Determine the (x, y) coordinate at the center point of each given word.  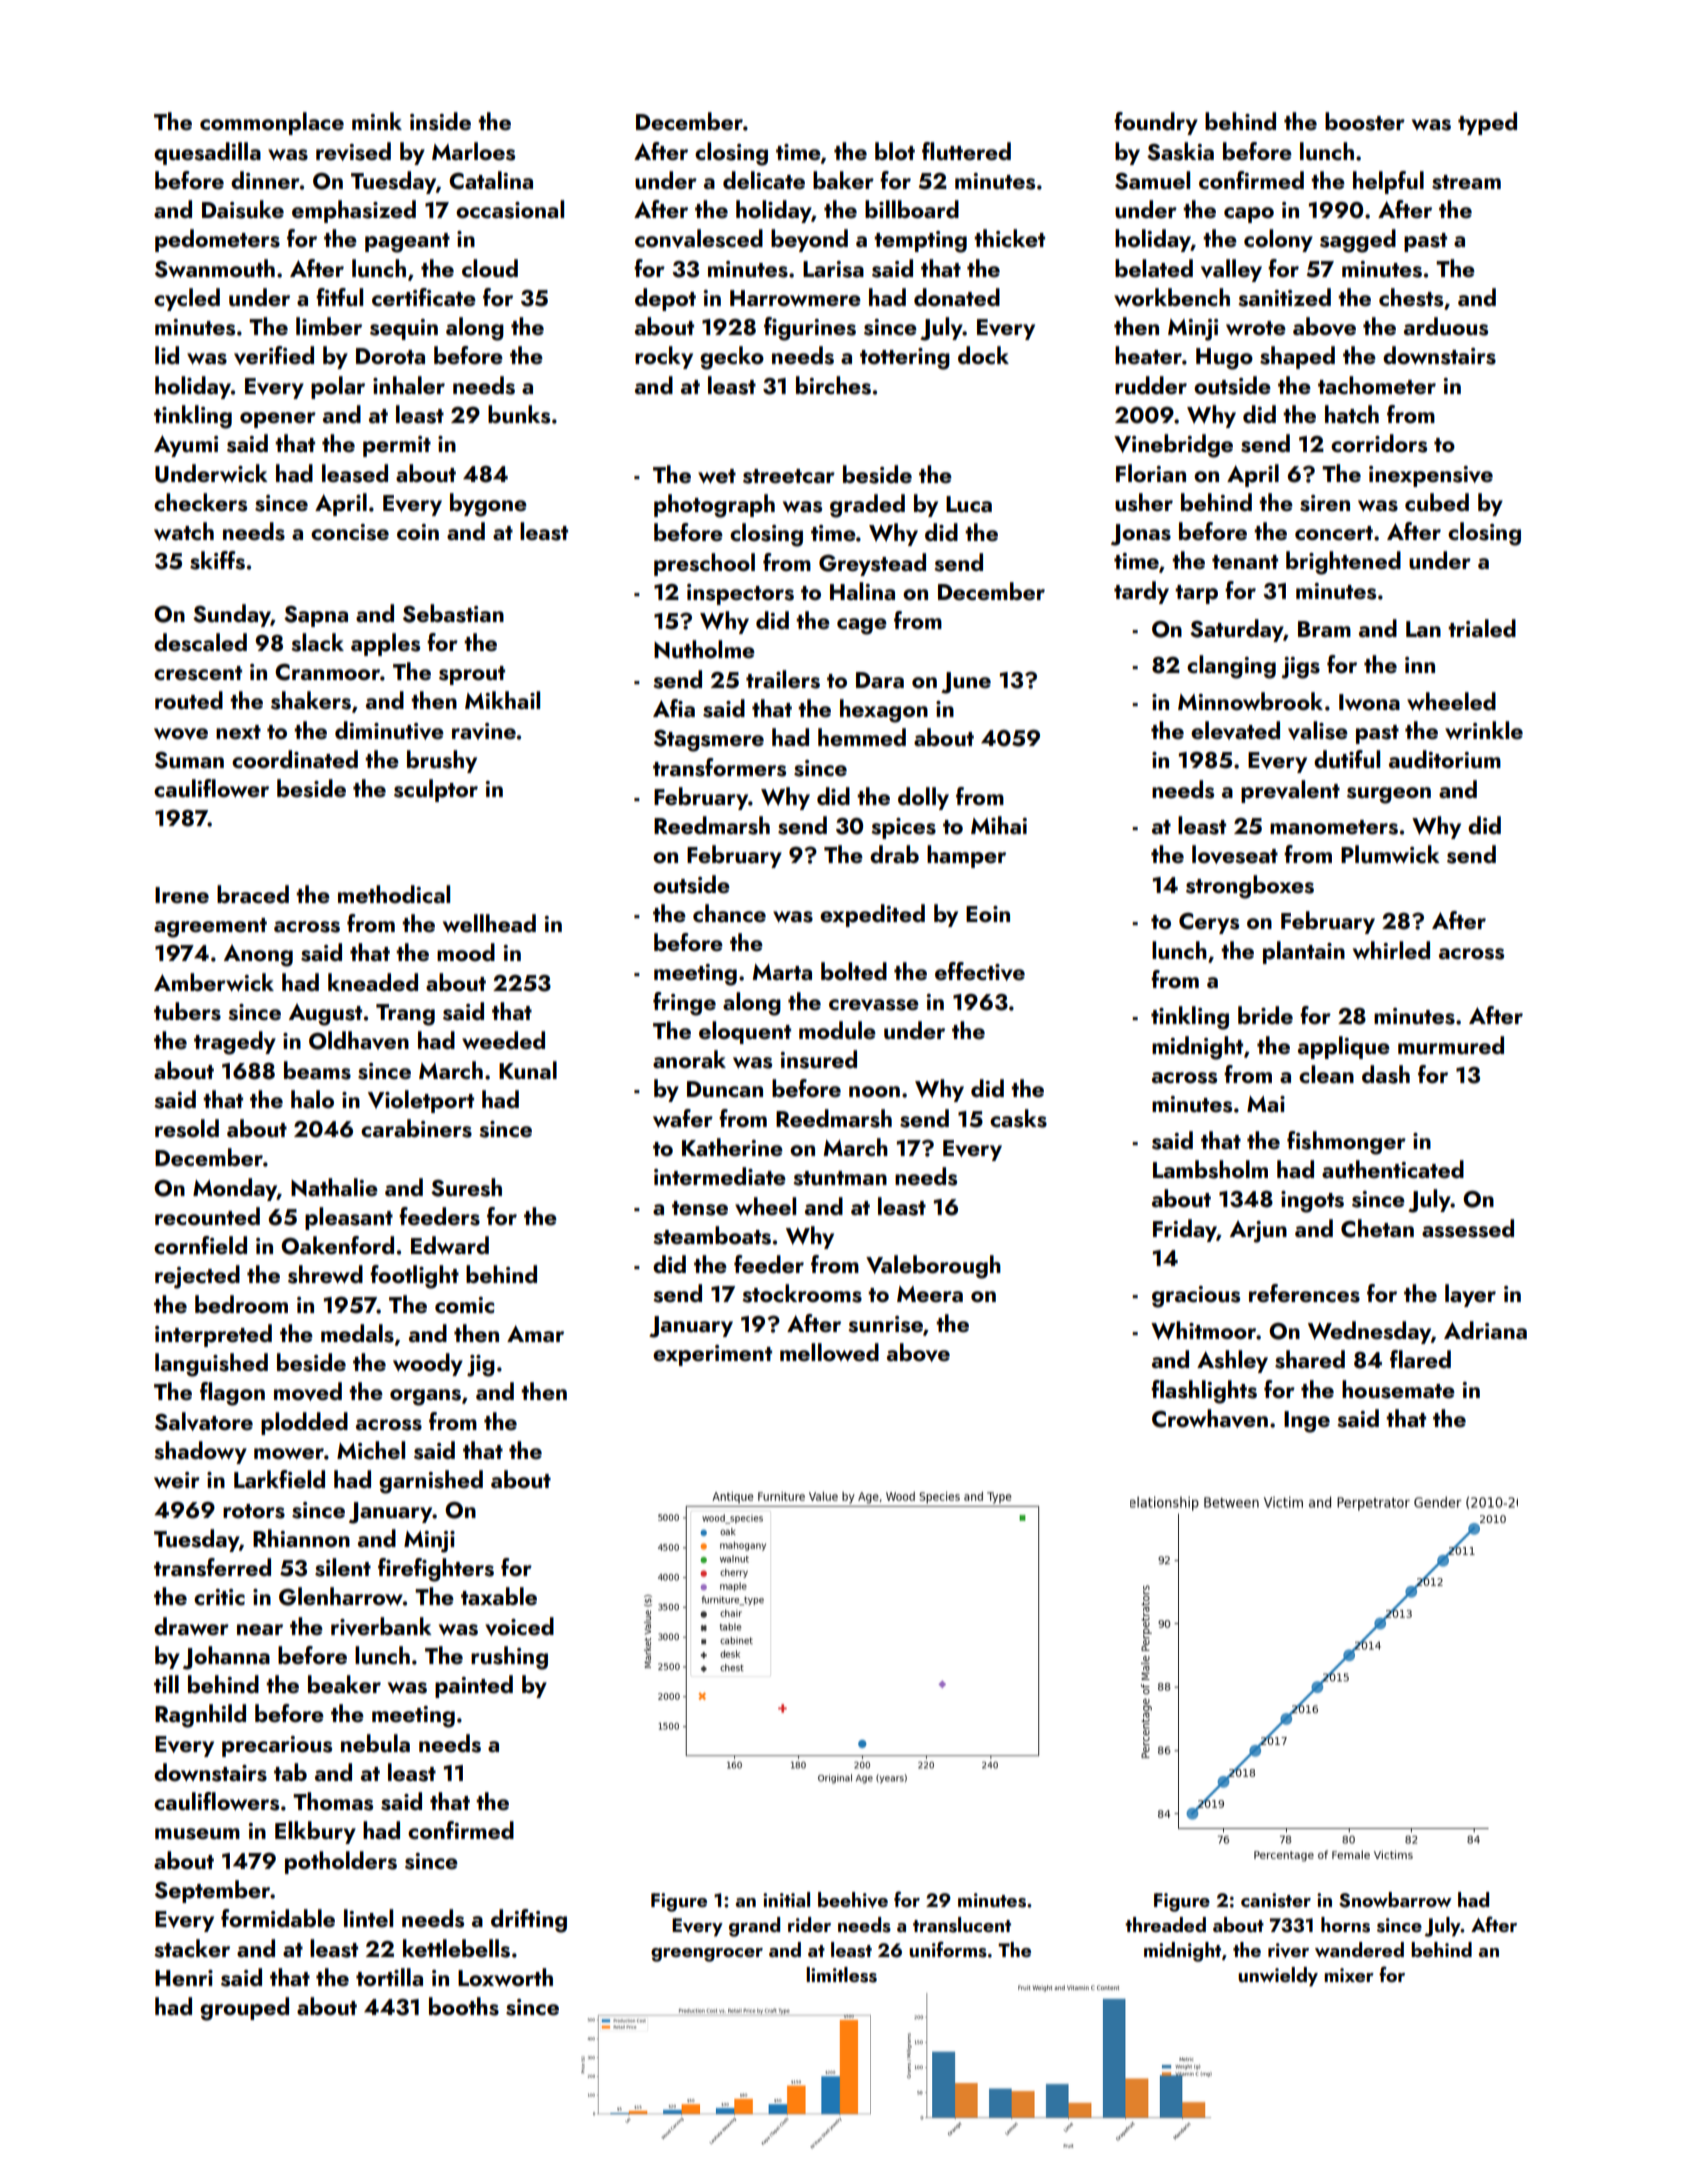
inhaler (409, 385)
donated (957, 297)
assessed (1468, 1228)
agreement (210, 928)
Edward (450, 1245)
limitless (841, 1975)
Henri (184, 1978)
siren (1325, 503)
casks (1018, 1118)
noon (874, 1091)
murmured (1451, 1045)
